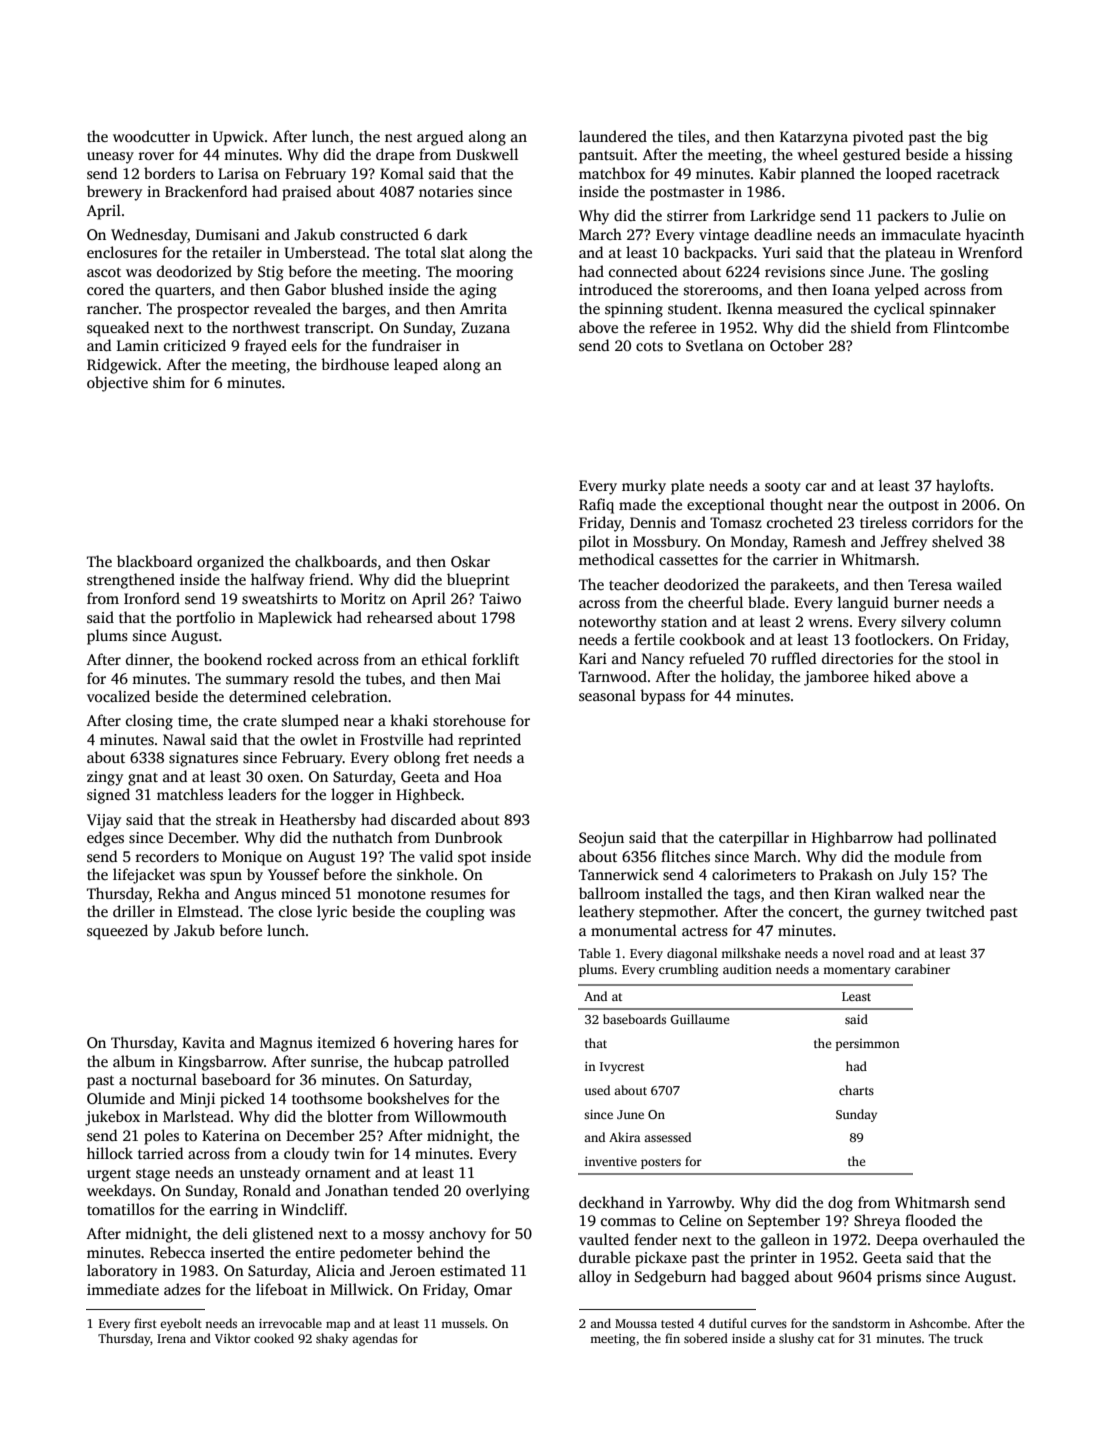 The width and height of the page is (1112, 1439). Describe the element at coordinates (962, 839) in the page. I see `pollinated` at that location.
